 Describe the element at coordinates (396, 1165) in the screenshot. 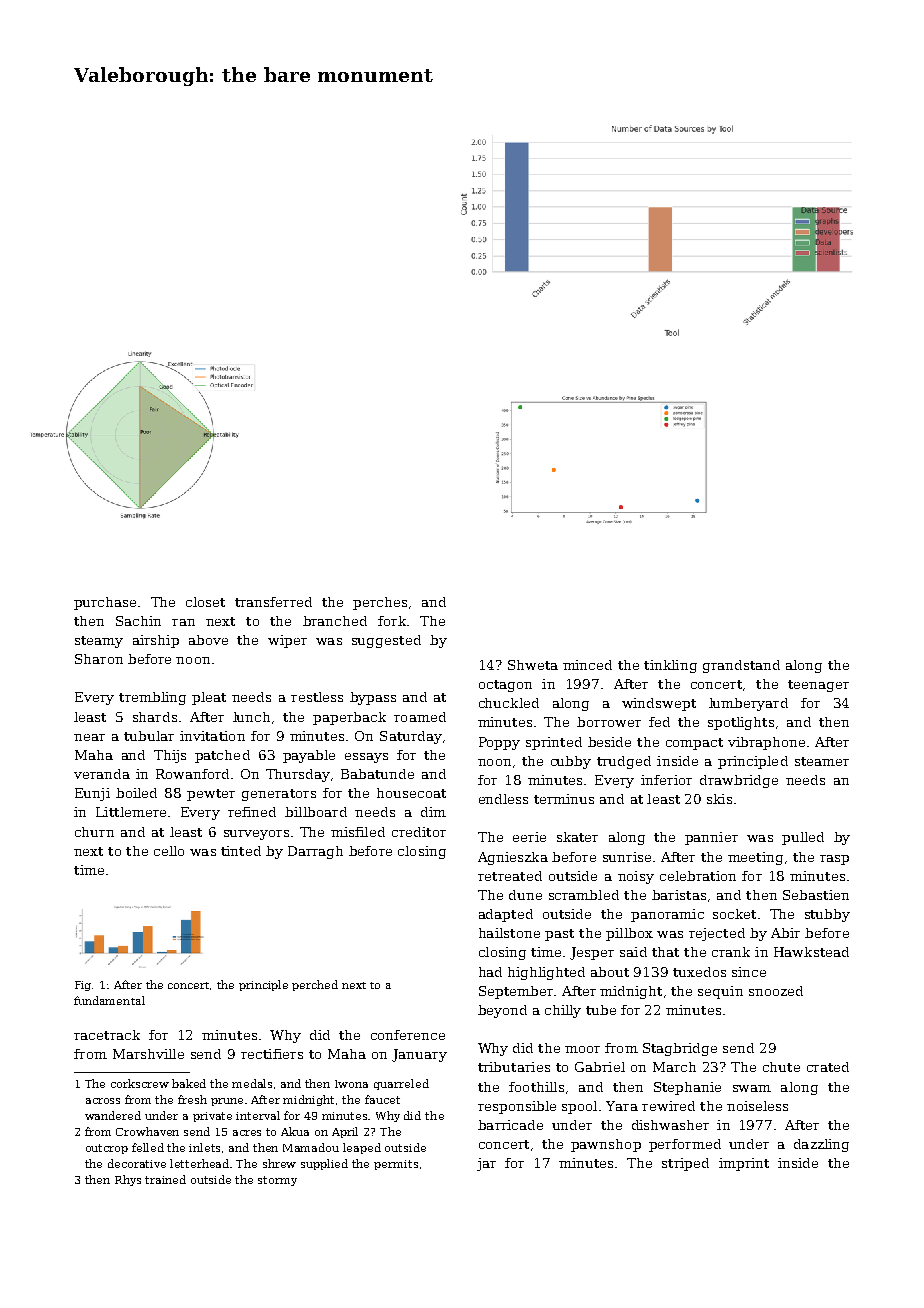

I see `permits` at that location.
